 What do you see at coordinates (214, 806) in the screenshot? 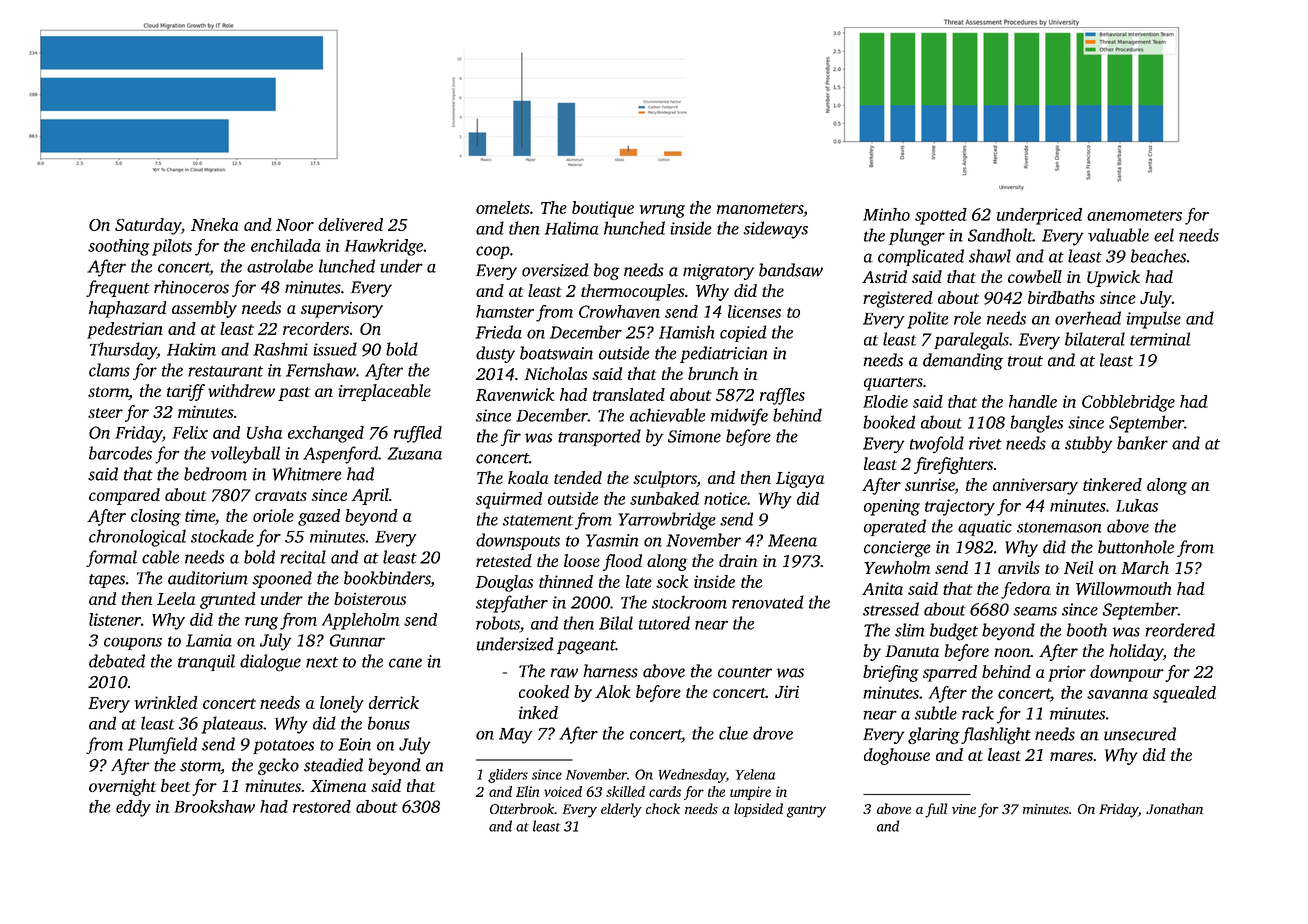
I see `Brookshaw` at bounding box center [214, 806].
